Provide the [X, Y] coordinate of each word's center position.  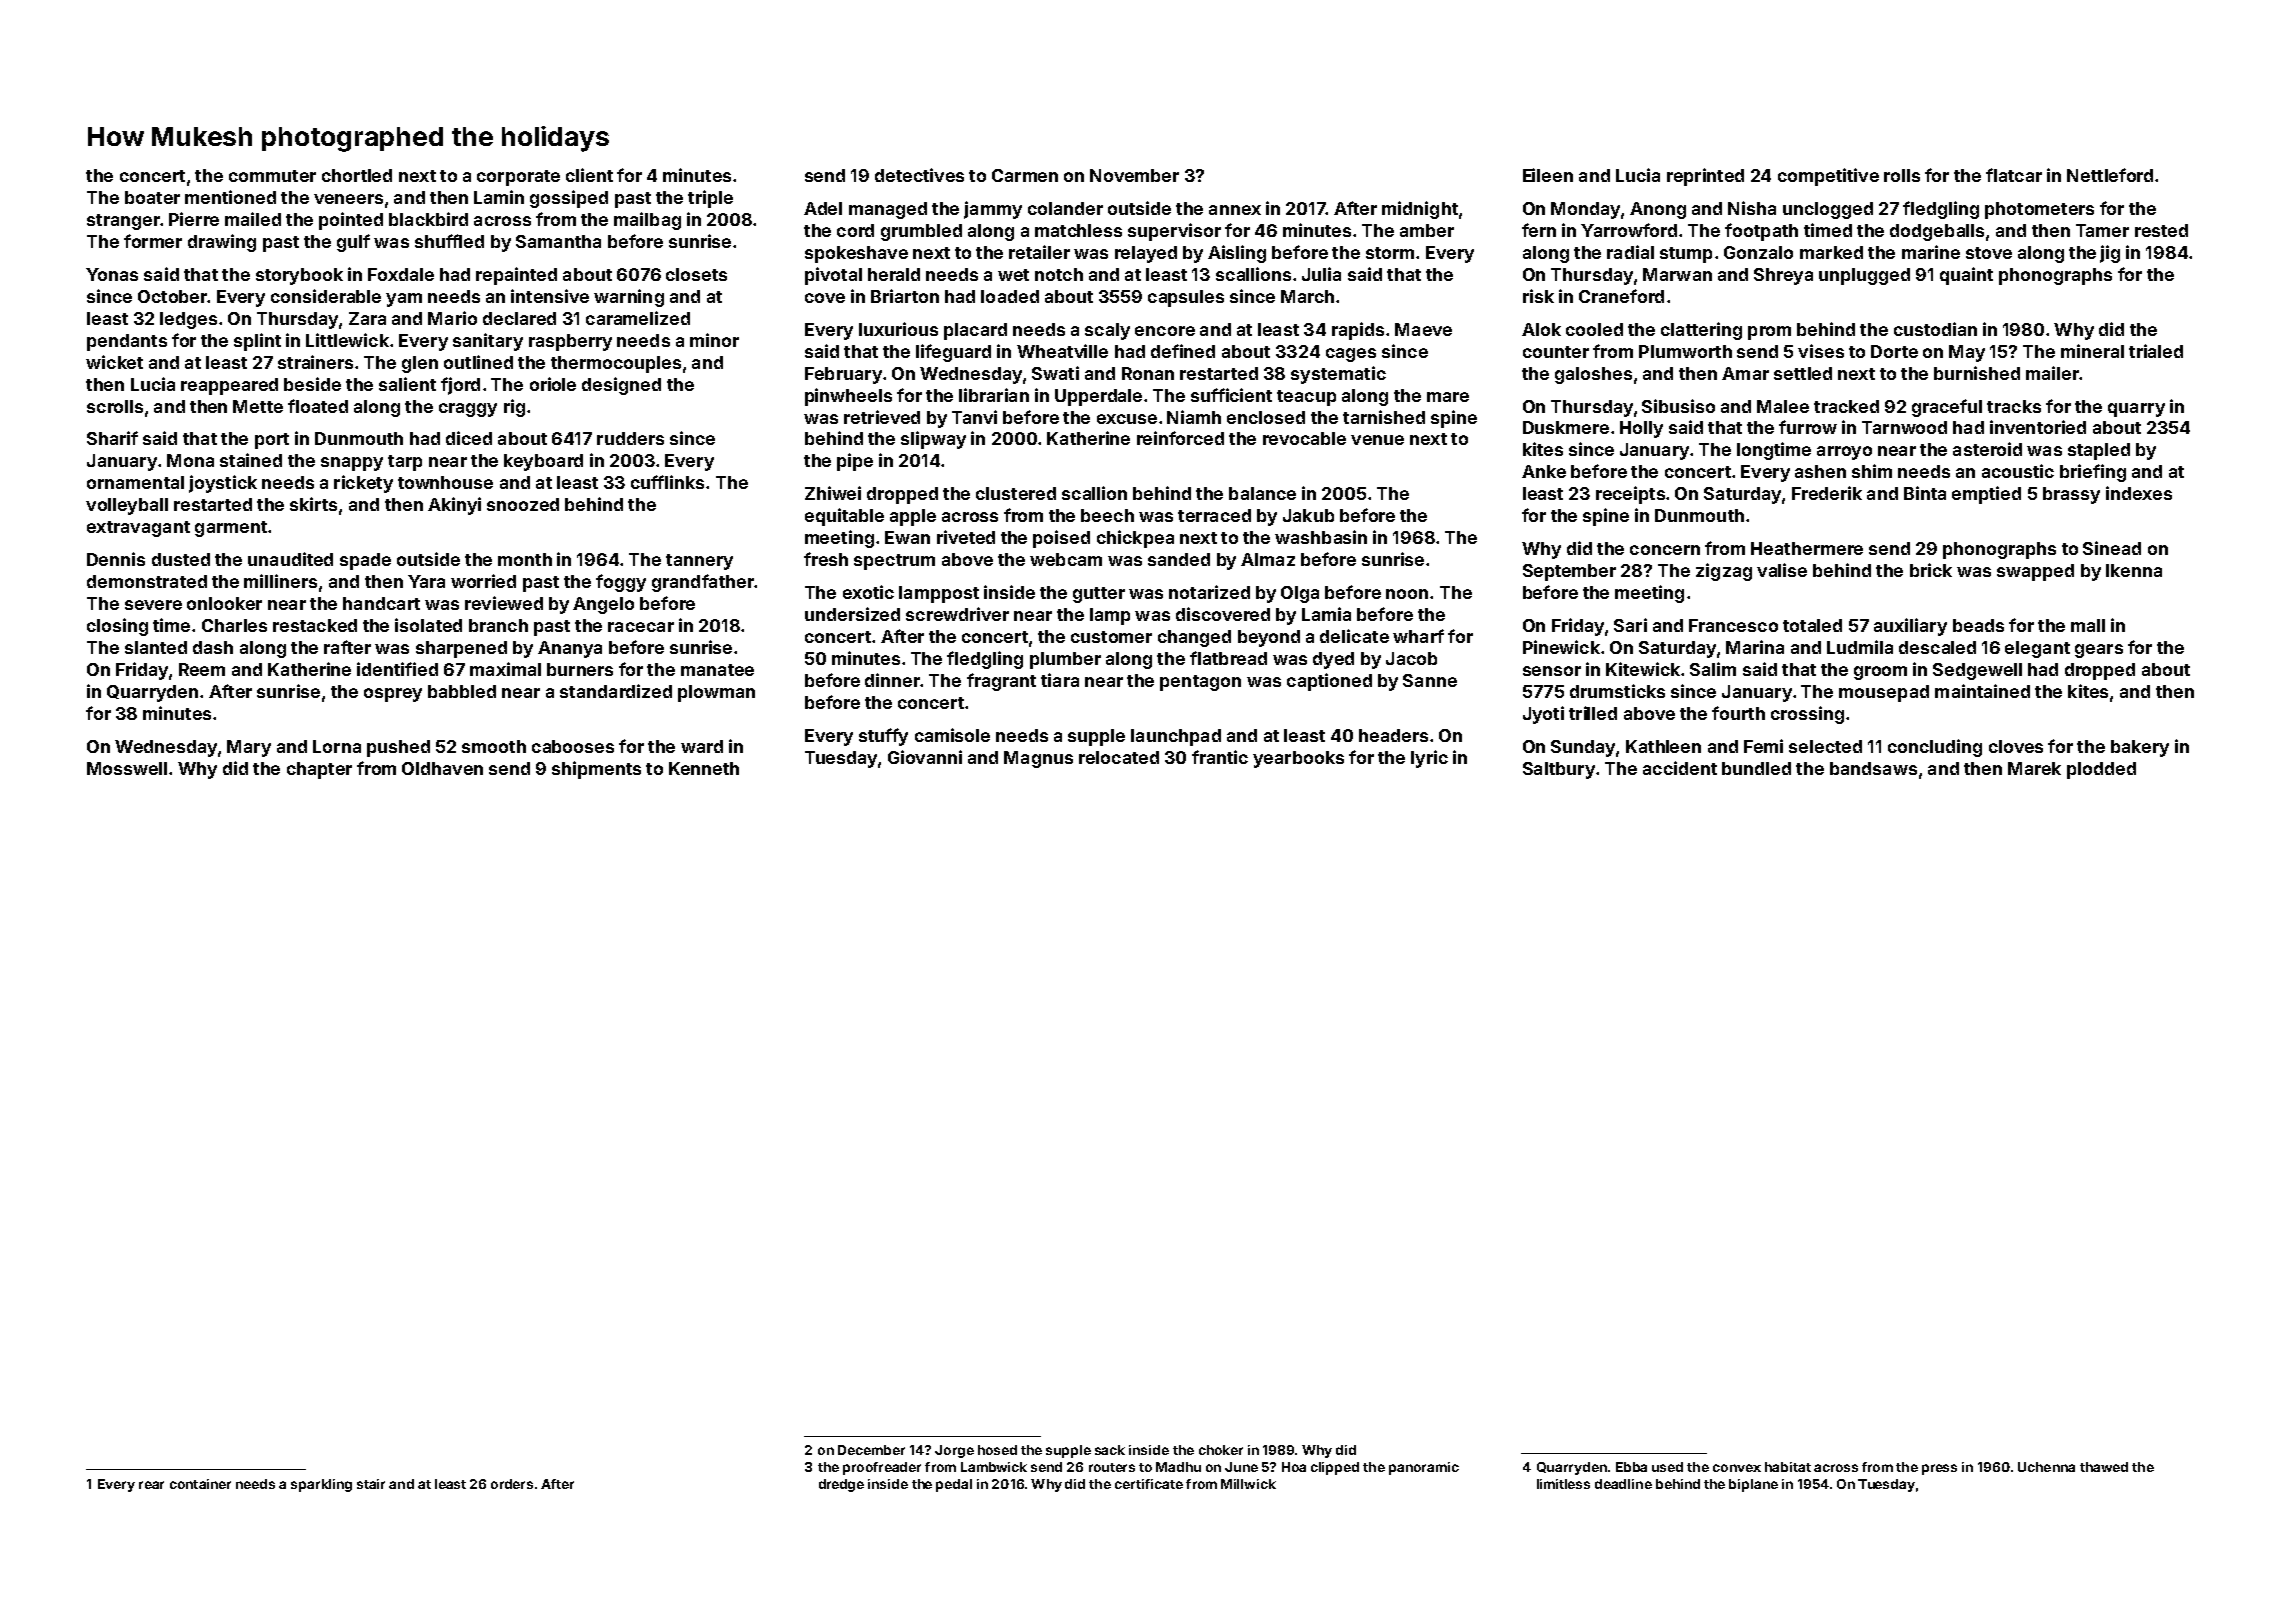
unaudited [290, 559]
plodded [2101, 770]
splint [257, 342]
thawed [2104, 1467]
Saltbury [1559, 770]
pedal [954, 1485]
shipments [596, 770]
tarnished [1384, 417]
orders [512, 1484]
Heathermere [1807, 548]
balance [1262, 493]
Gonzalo [1758, 252]
